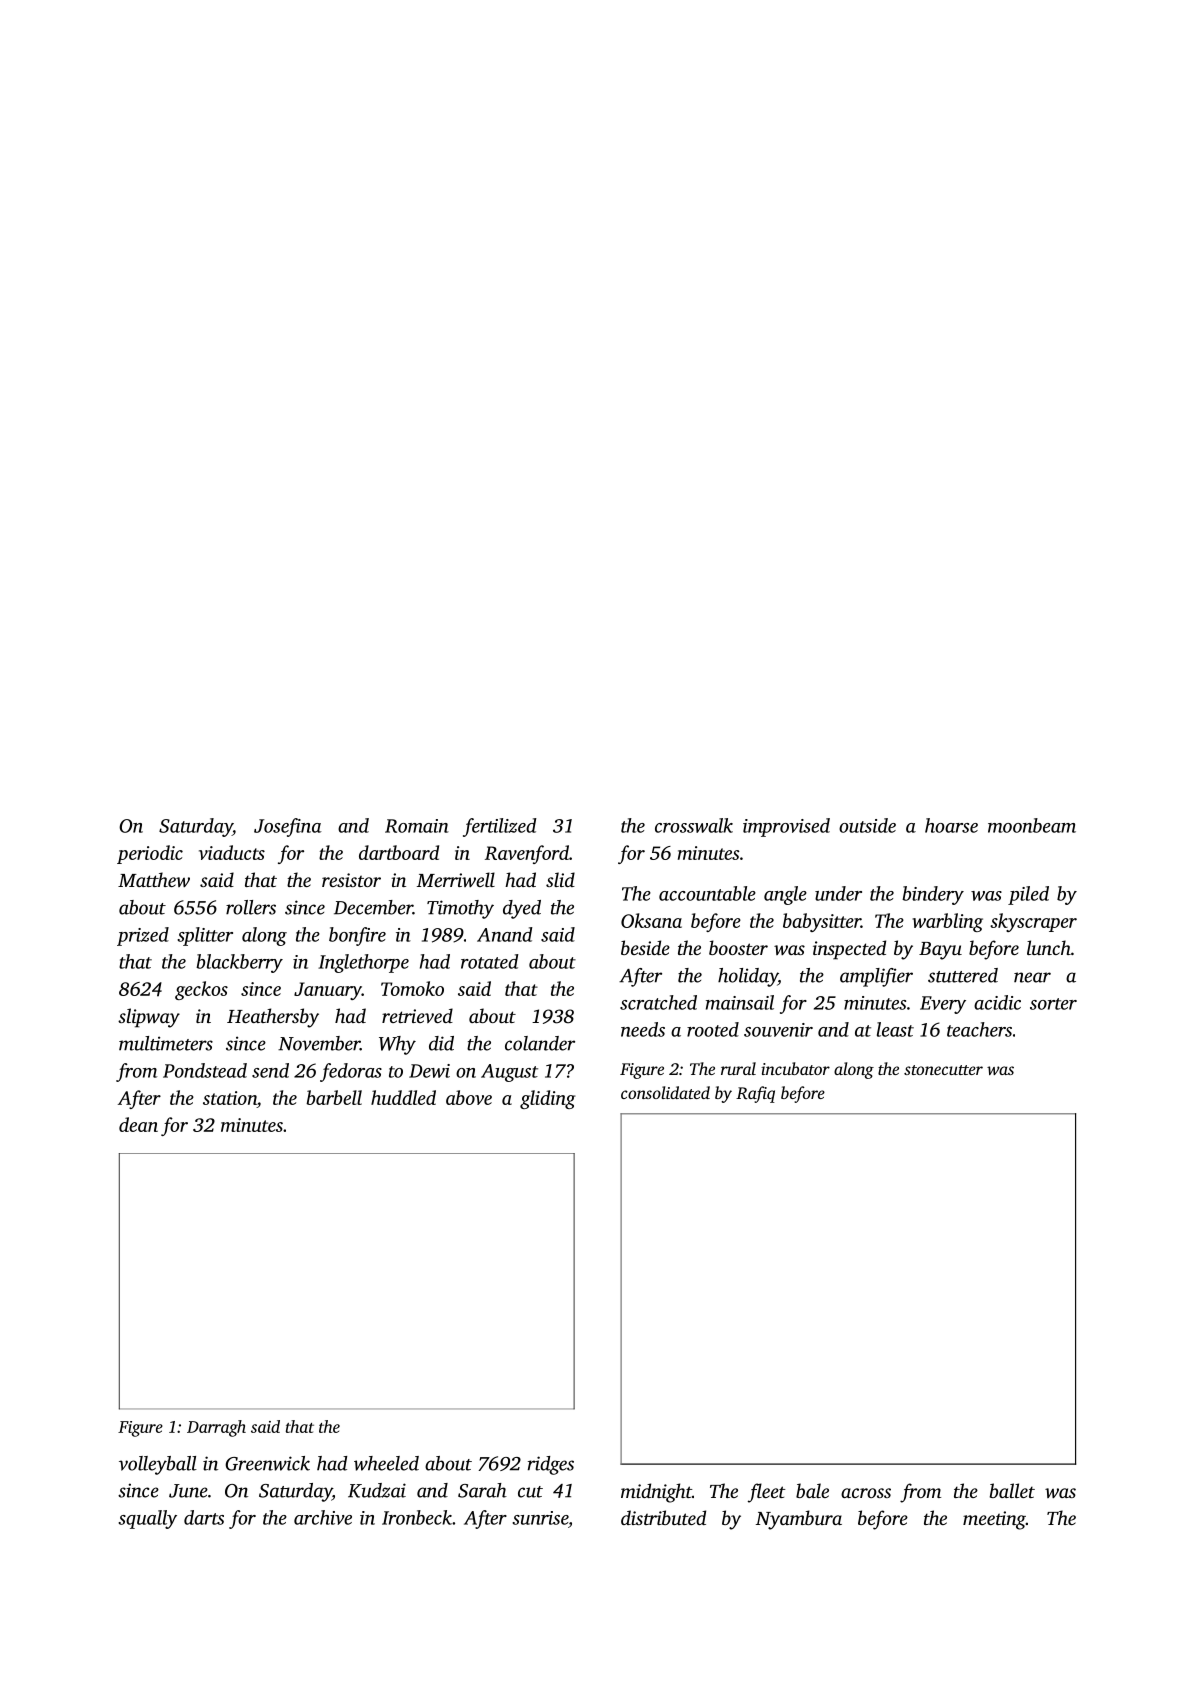 The image size is (1195, 1690). What do you see at coordinates (1033, 922) in the document?
I see `skyscraper` at bounding box center [1033, 922].
